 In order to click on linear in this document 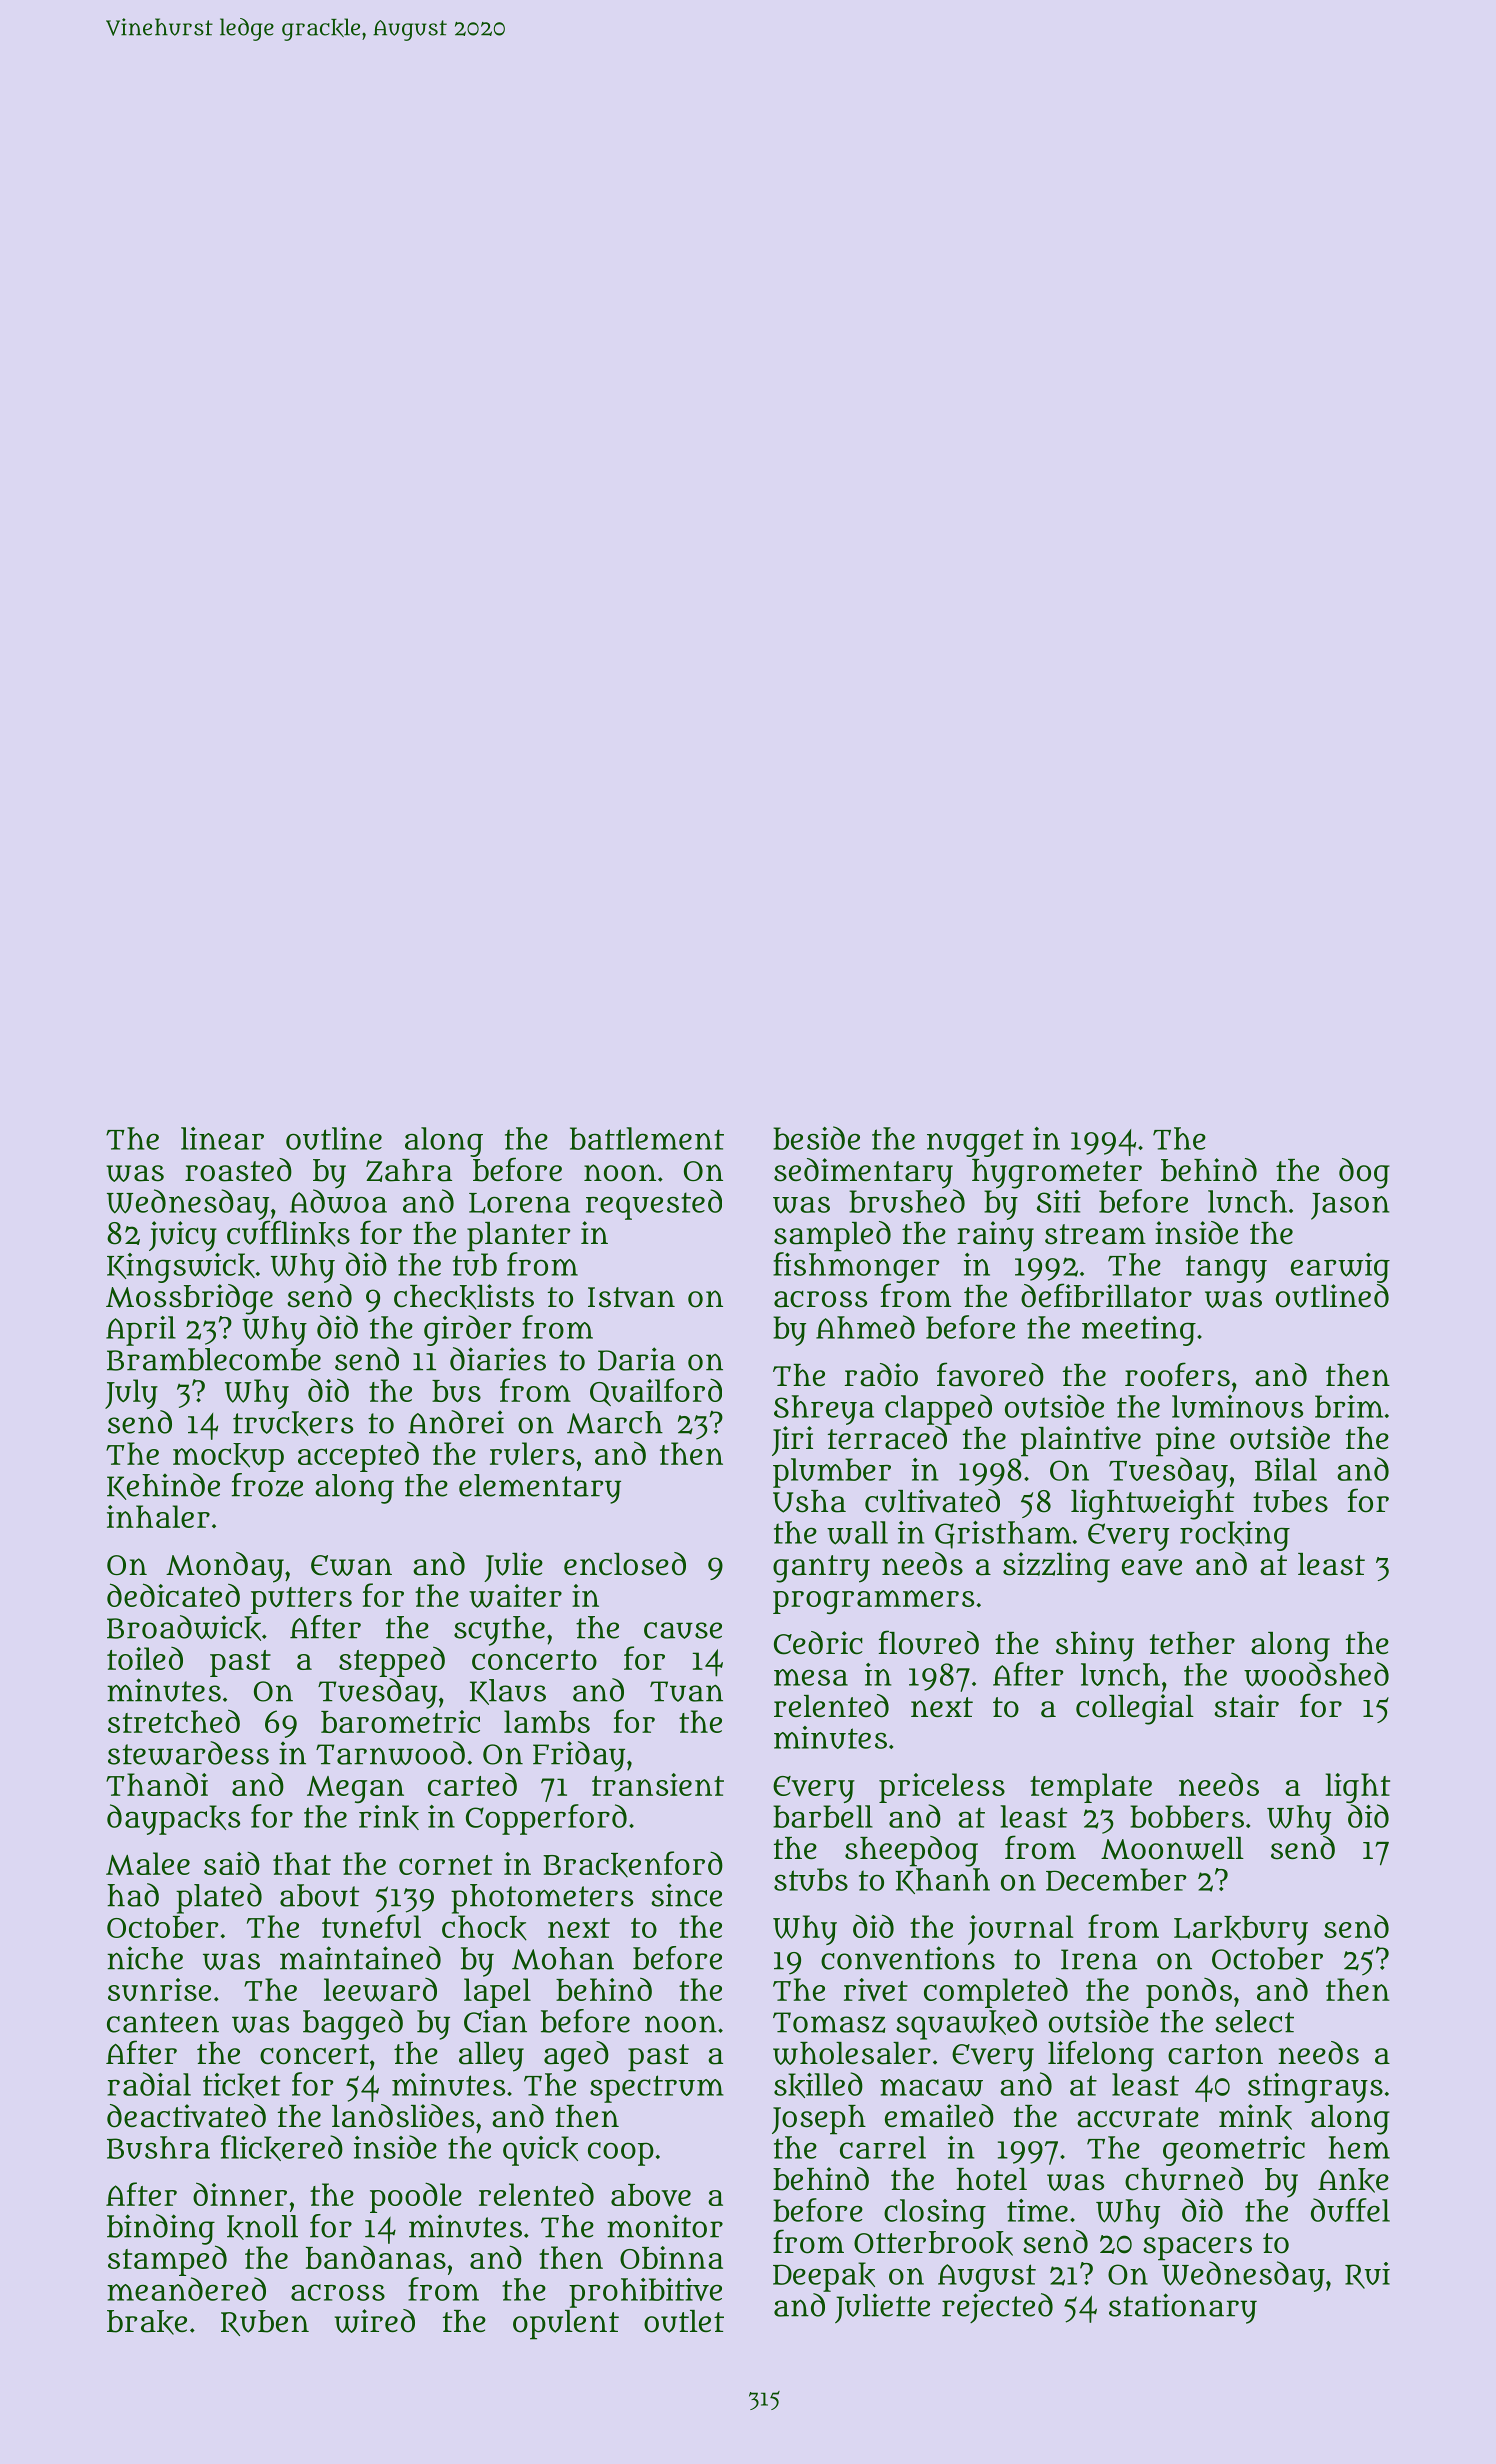, I will do `click(222, 1138)`.
